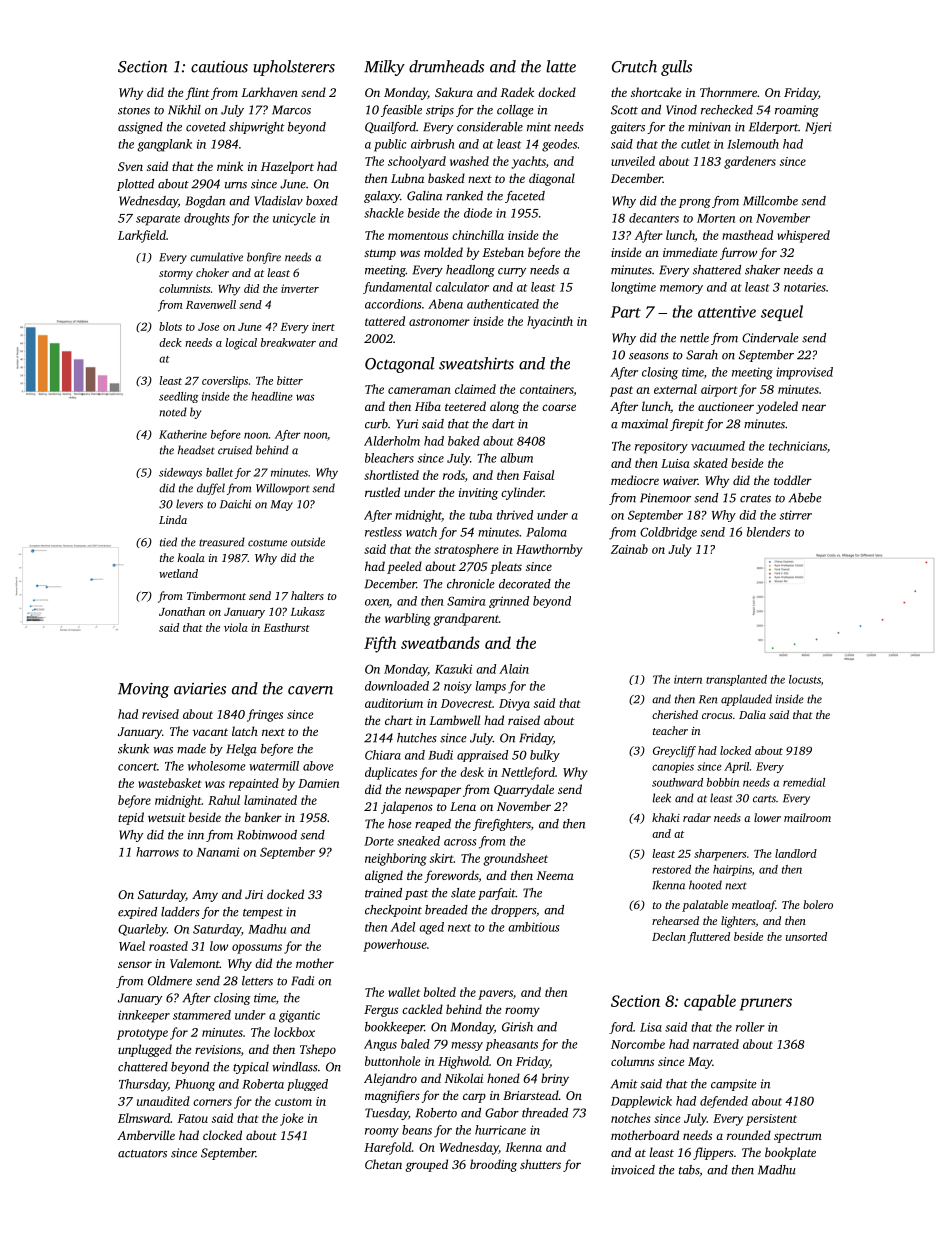 This page has width=952, height=1233. Describe the element at coordinates (170, 326) in the page. I see `blots` at that location.
